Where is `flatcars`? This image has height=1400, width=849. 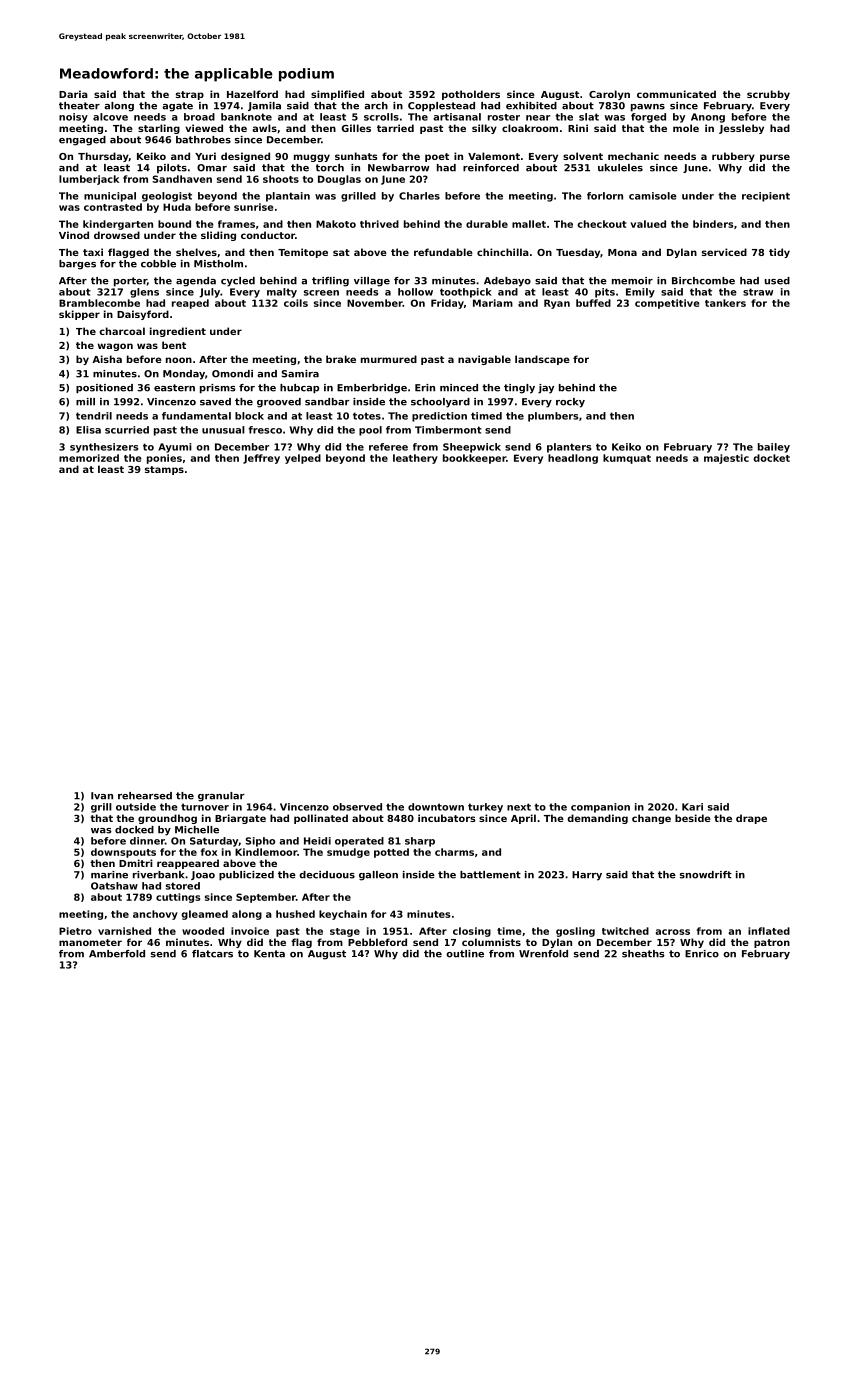 flatcars is located at coordinates (212, 954).
